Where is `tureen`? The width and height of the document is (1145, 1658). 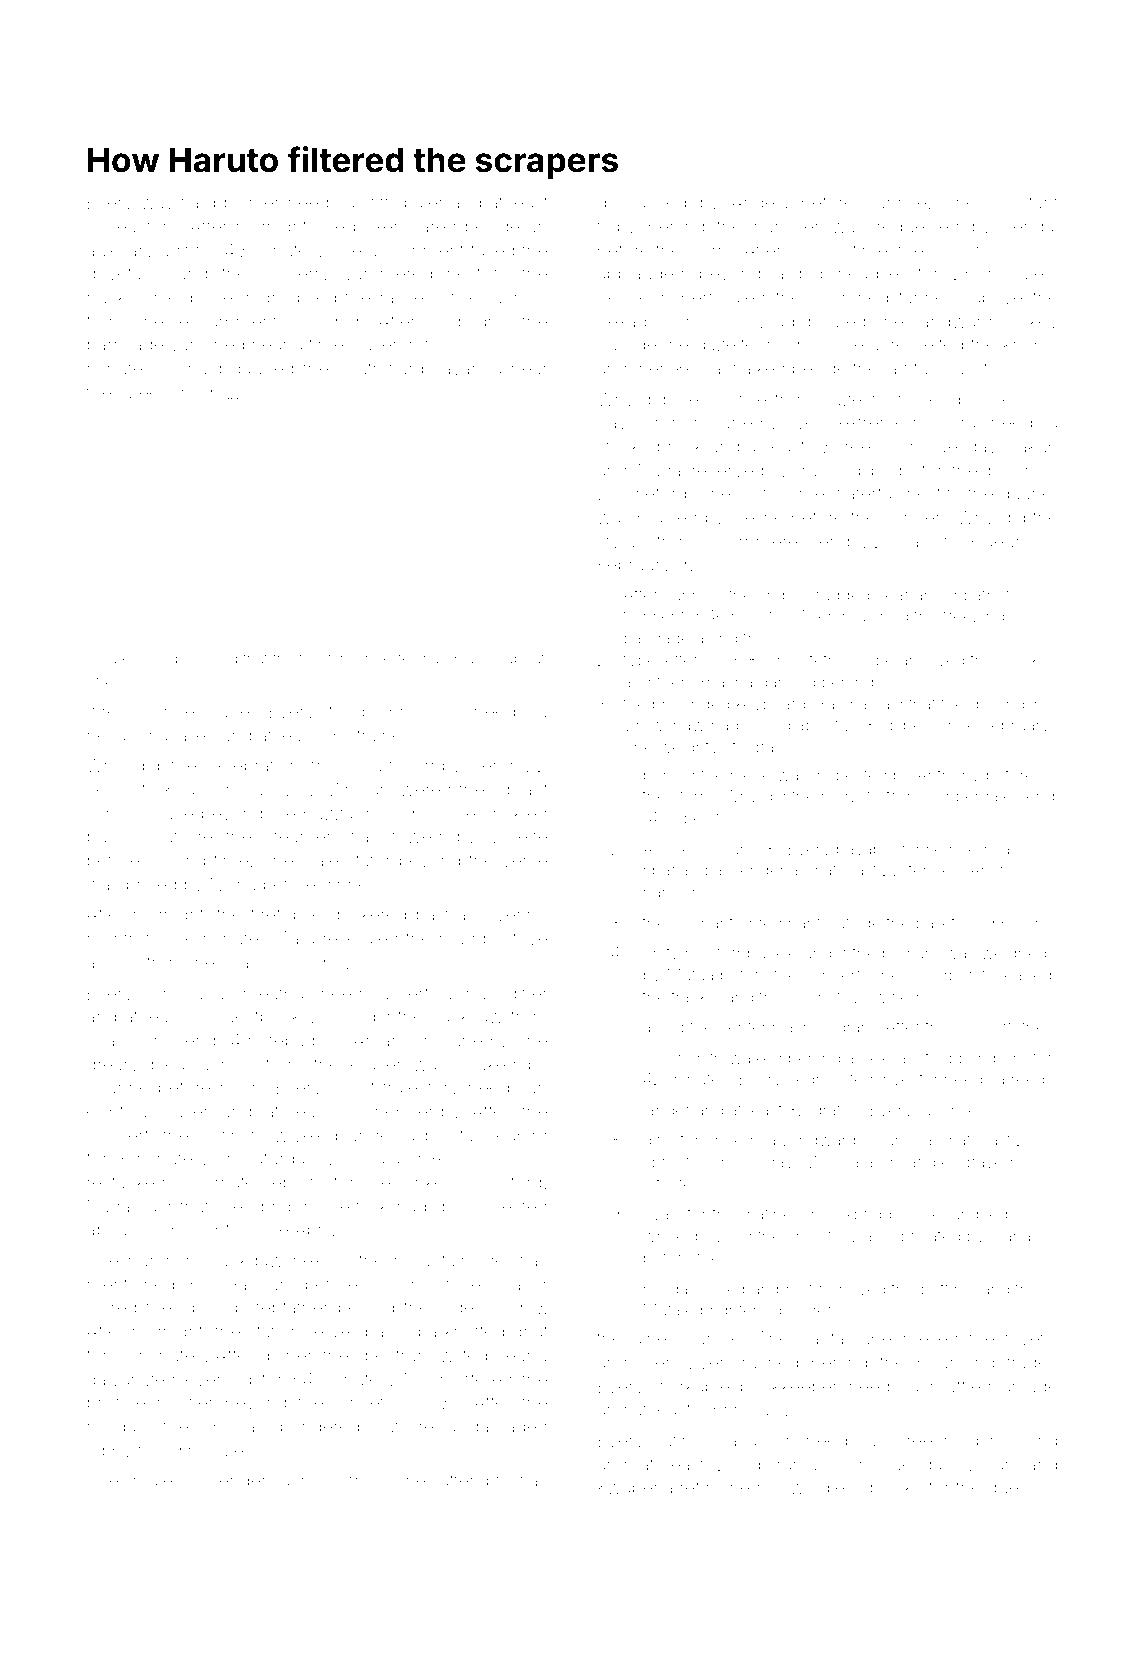
tureen is located at coordinates (143, 393).
